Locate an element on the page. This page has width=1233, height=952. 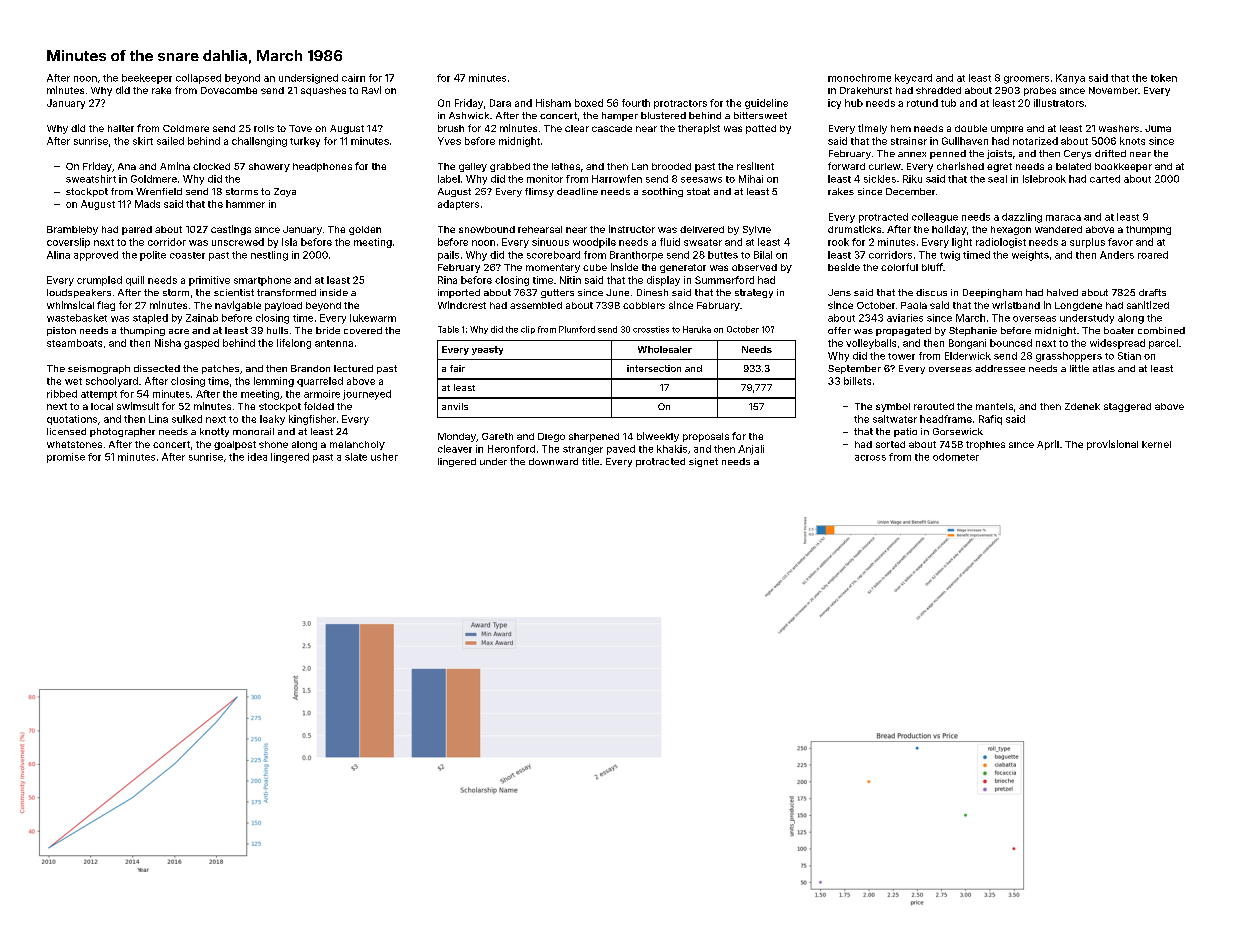
Kanya is located at coordinates (1070, 79).
